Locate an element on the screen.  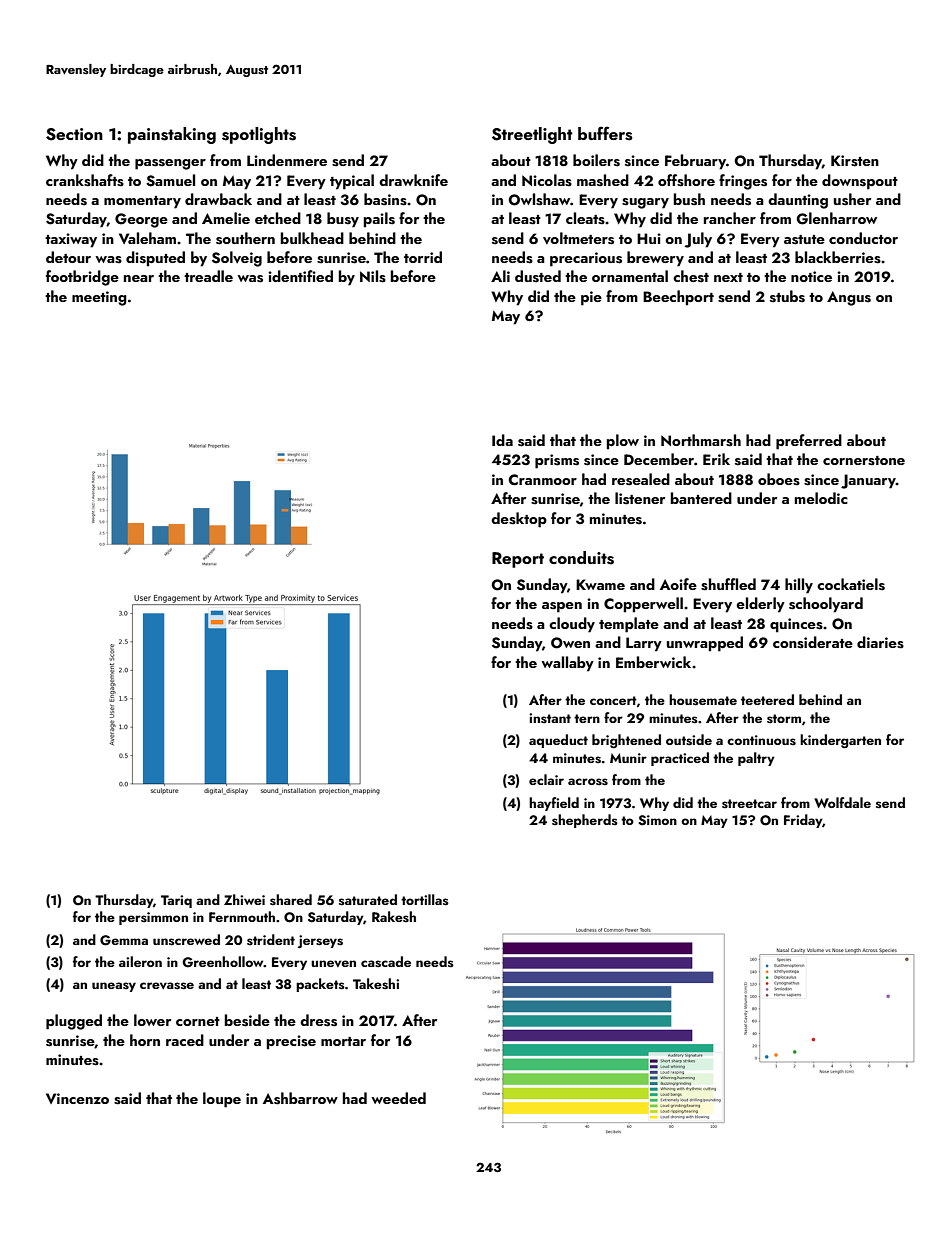
wallaby is located at coordinates (567, 664).
